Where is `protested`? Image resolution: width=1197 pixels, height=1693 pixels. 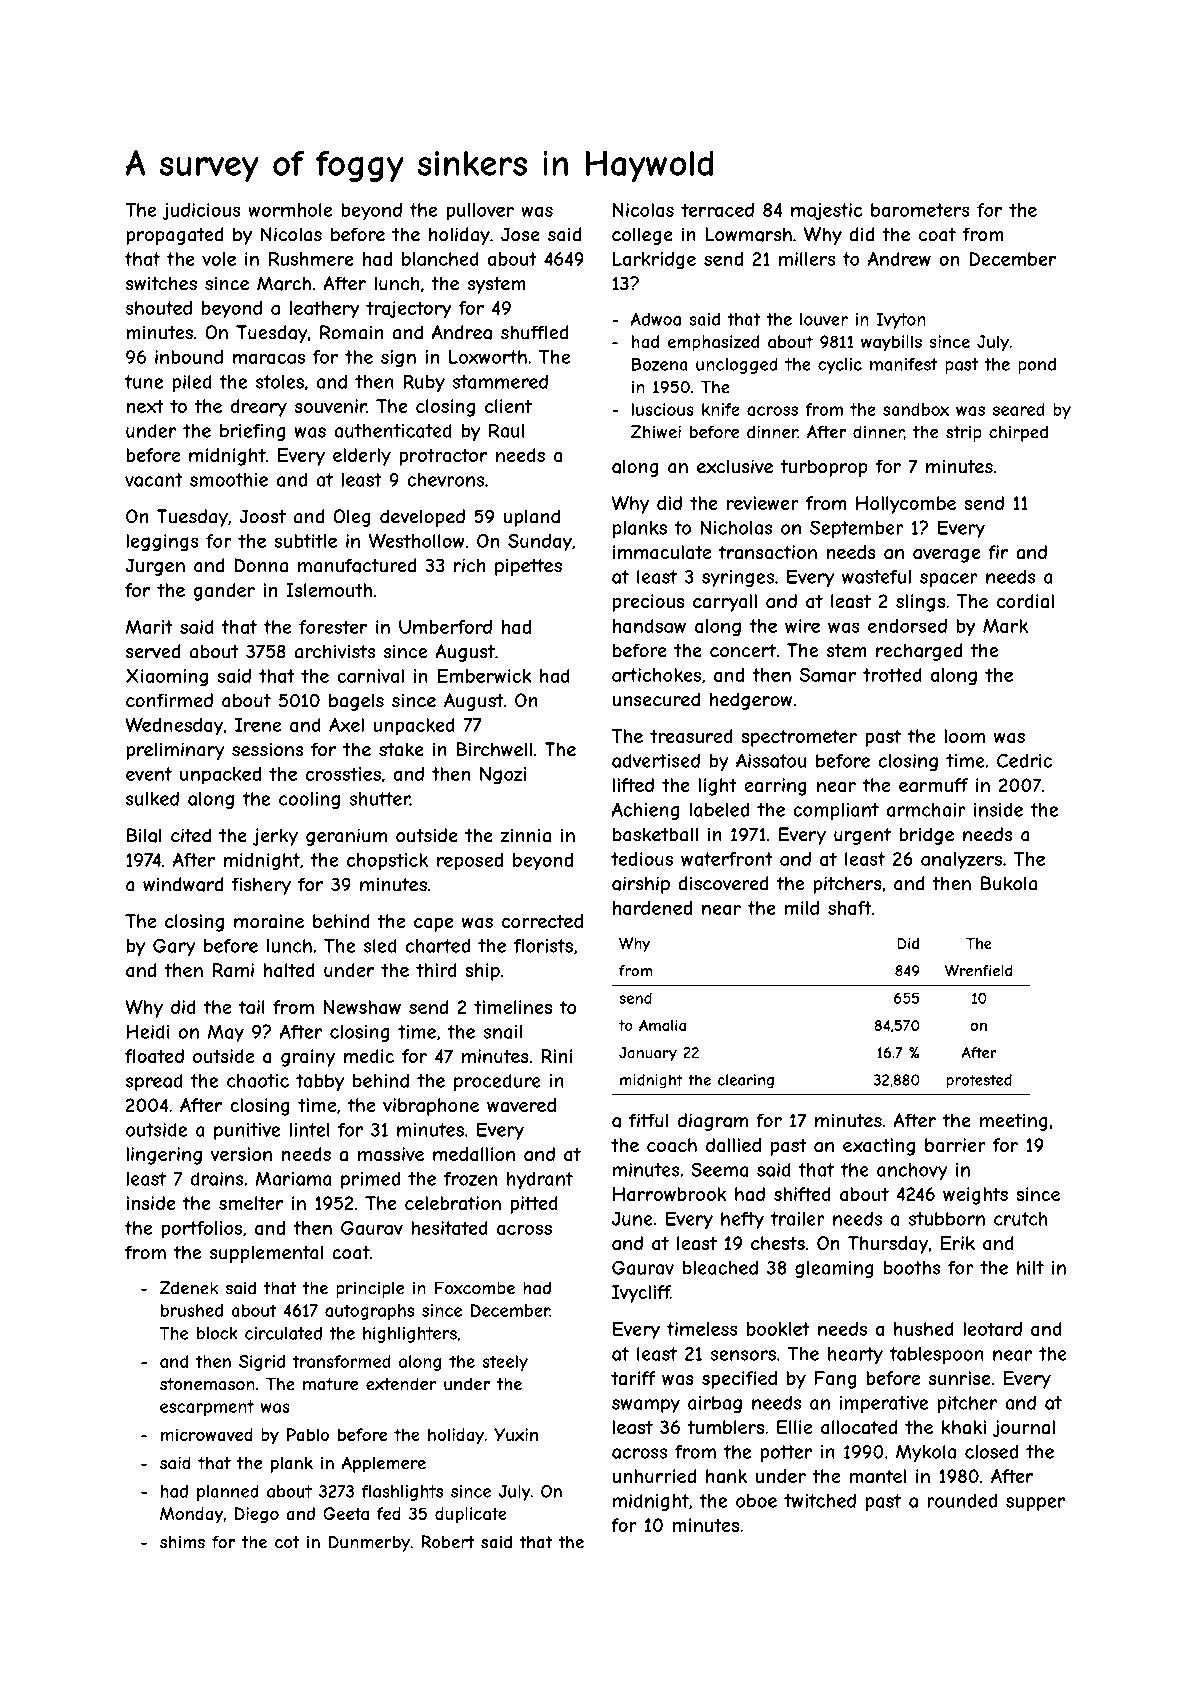 protested is located at coordinates (979, 1081).
